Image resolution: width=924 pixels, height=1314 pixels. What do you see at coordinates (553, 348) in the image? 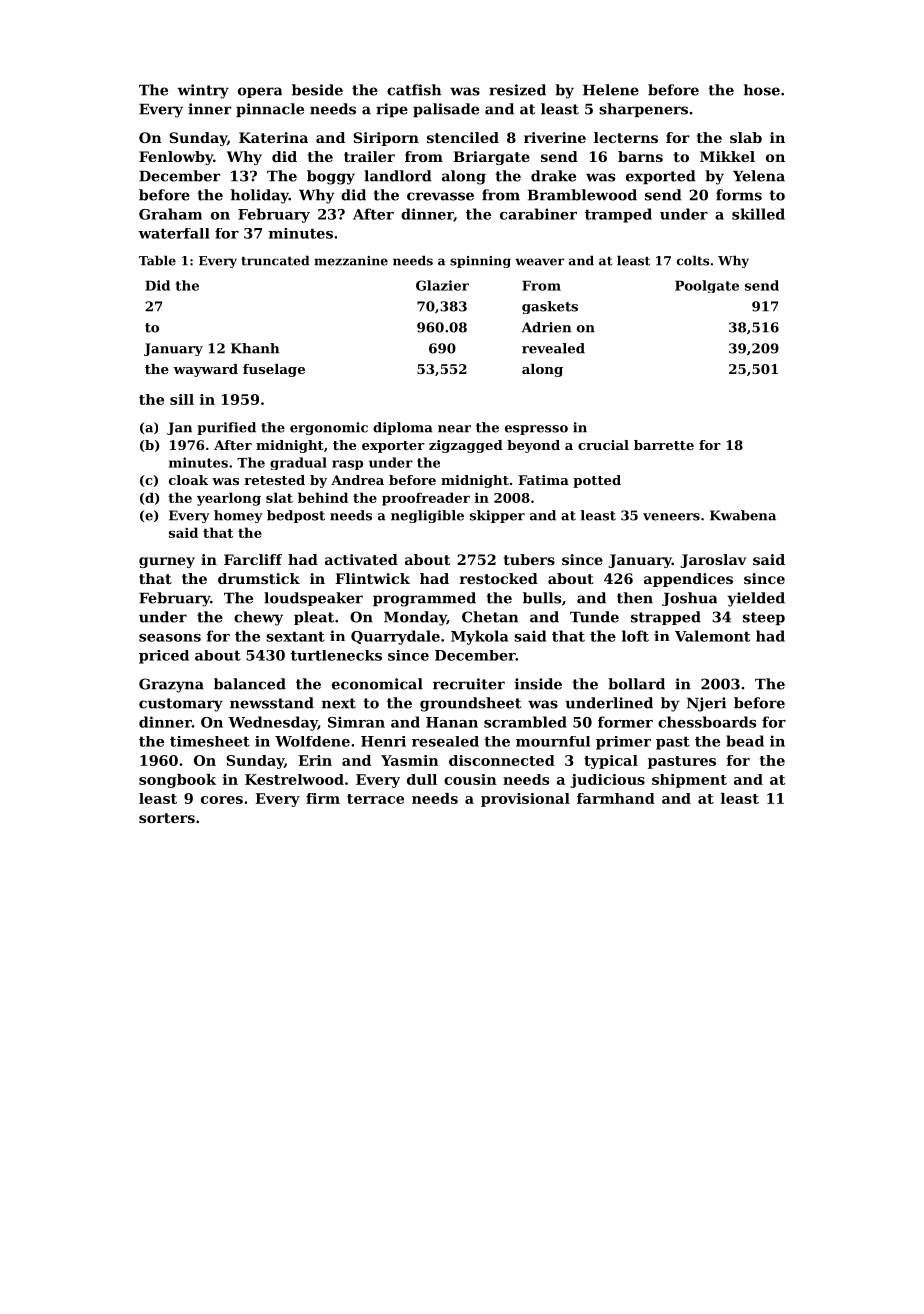
I see `revealed` at bounding box center [553, 348].
